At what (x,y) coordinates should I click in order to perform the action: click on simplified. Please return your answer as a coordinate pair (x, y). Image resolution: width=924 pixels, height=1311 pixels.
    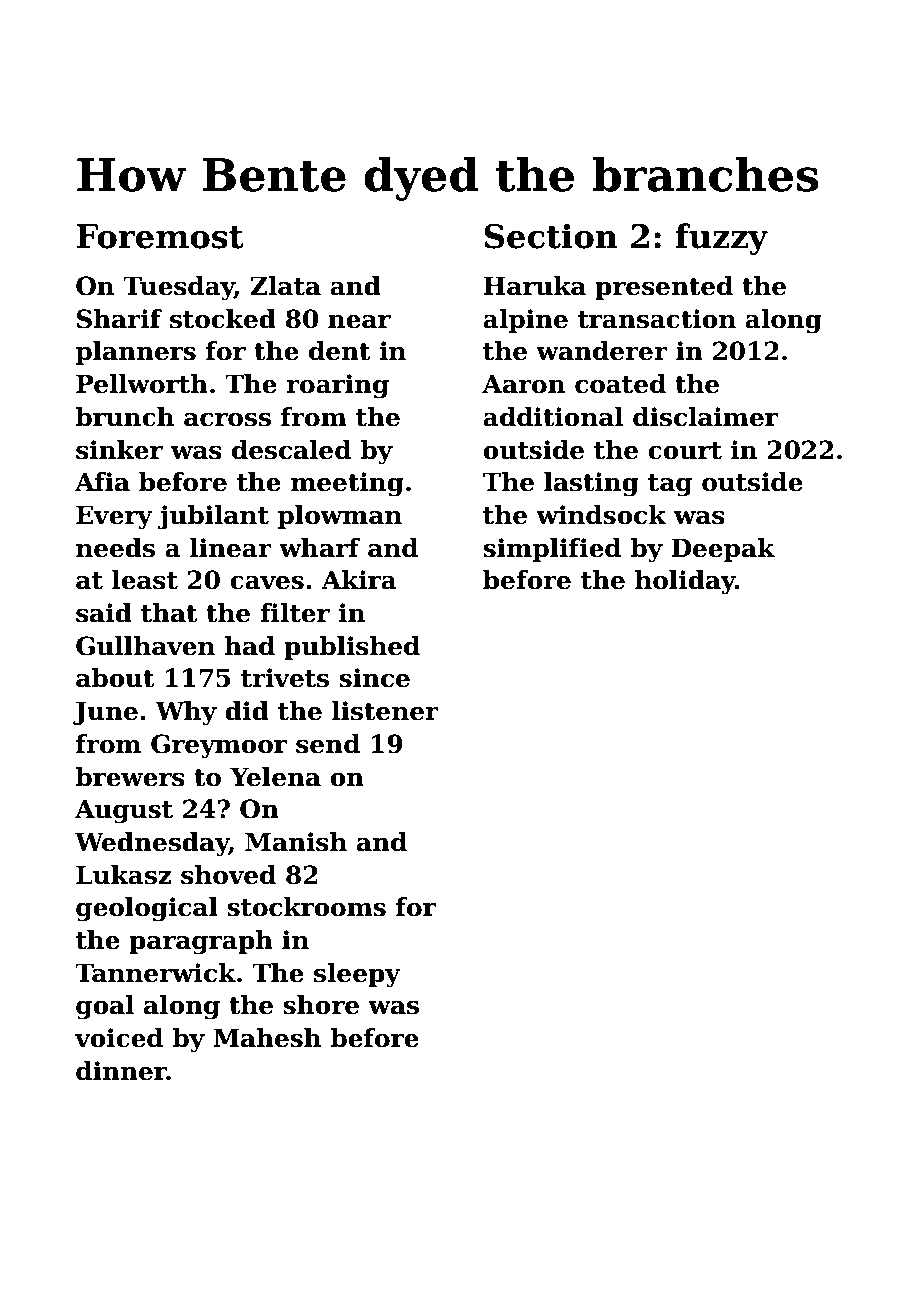
    Looking at the image, I should click on (552, 550).
